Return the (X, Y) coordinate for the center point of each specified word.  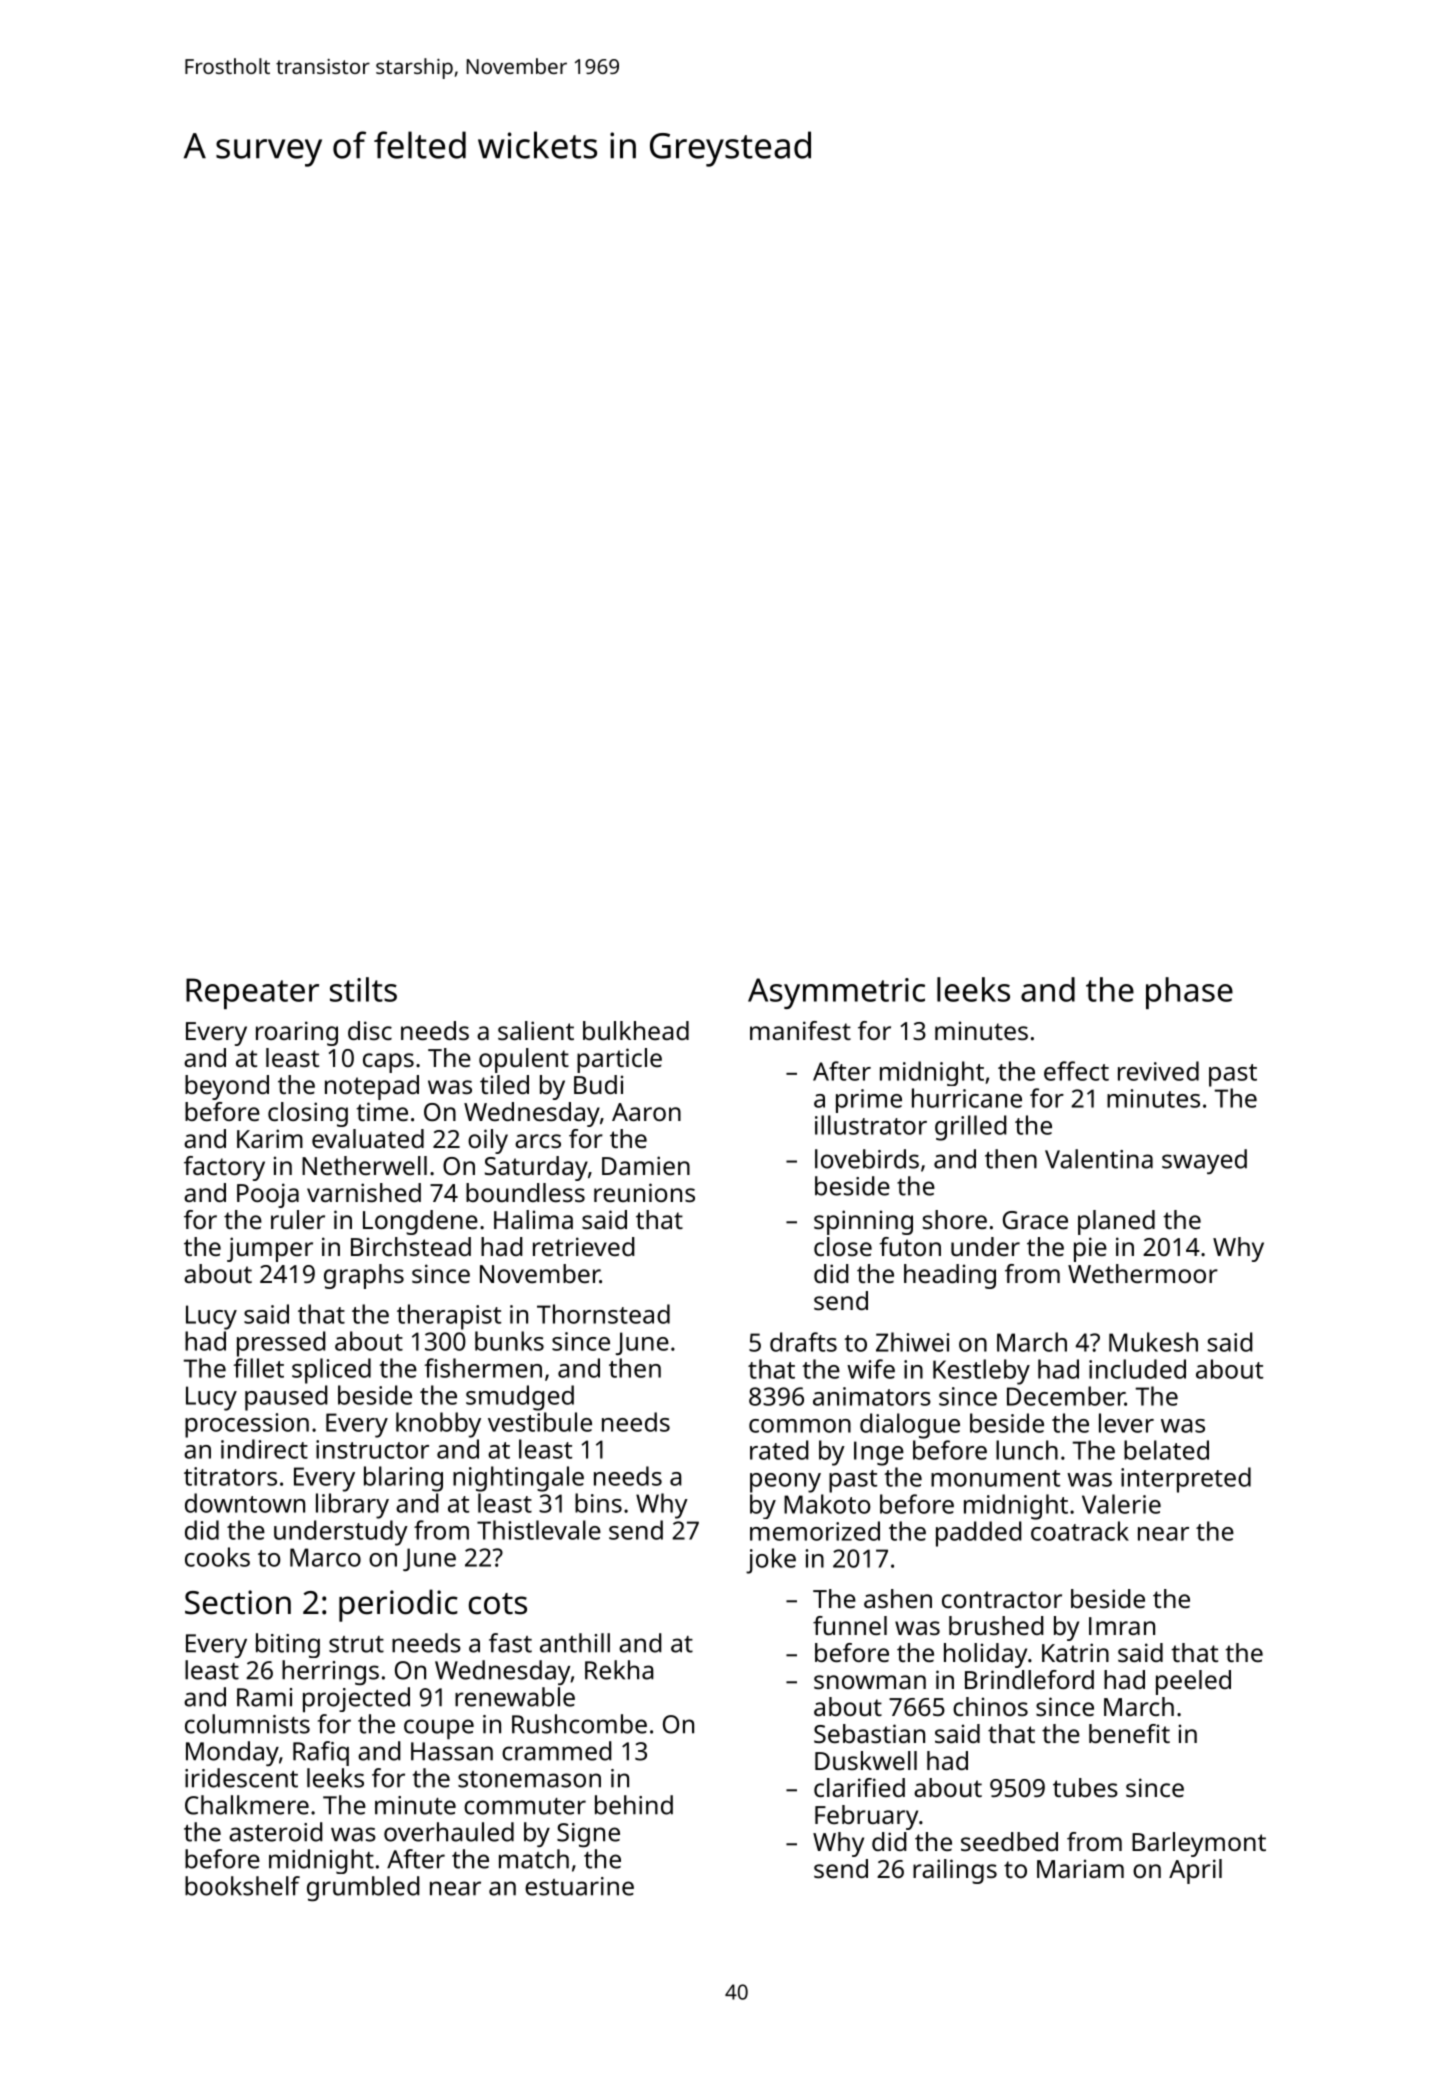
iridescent (241, 1778)
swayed (1204, 1161)
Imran (1122, 1626)
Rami (264, 1697)
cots (498, 1604)
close (843, 1246)
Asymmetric (836, 993)
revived (1158, 1071)
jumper (270, 1249)
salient (536, 1030)
